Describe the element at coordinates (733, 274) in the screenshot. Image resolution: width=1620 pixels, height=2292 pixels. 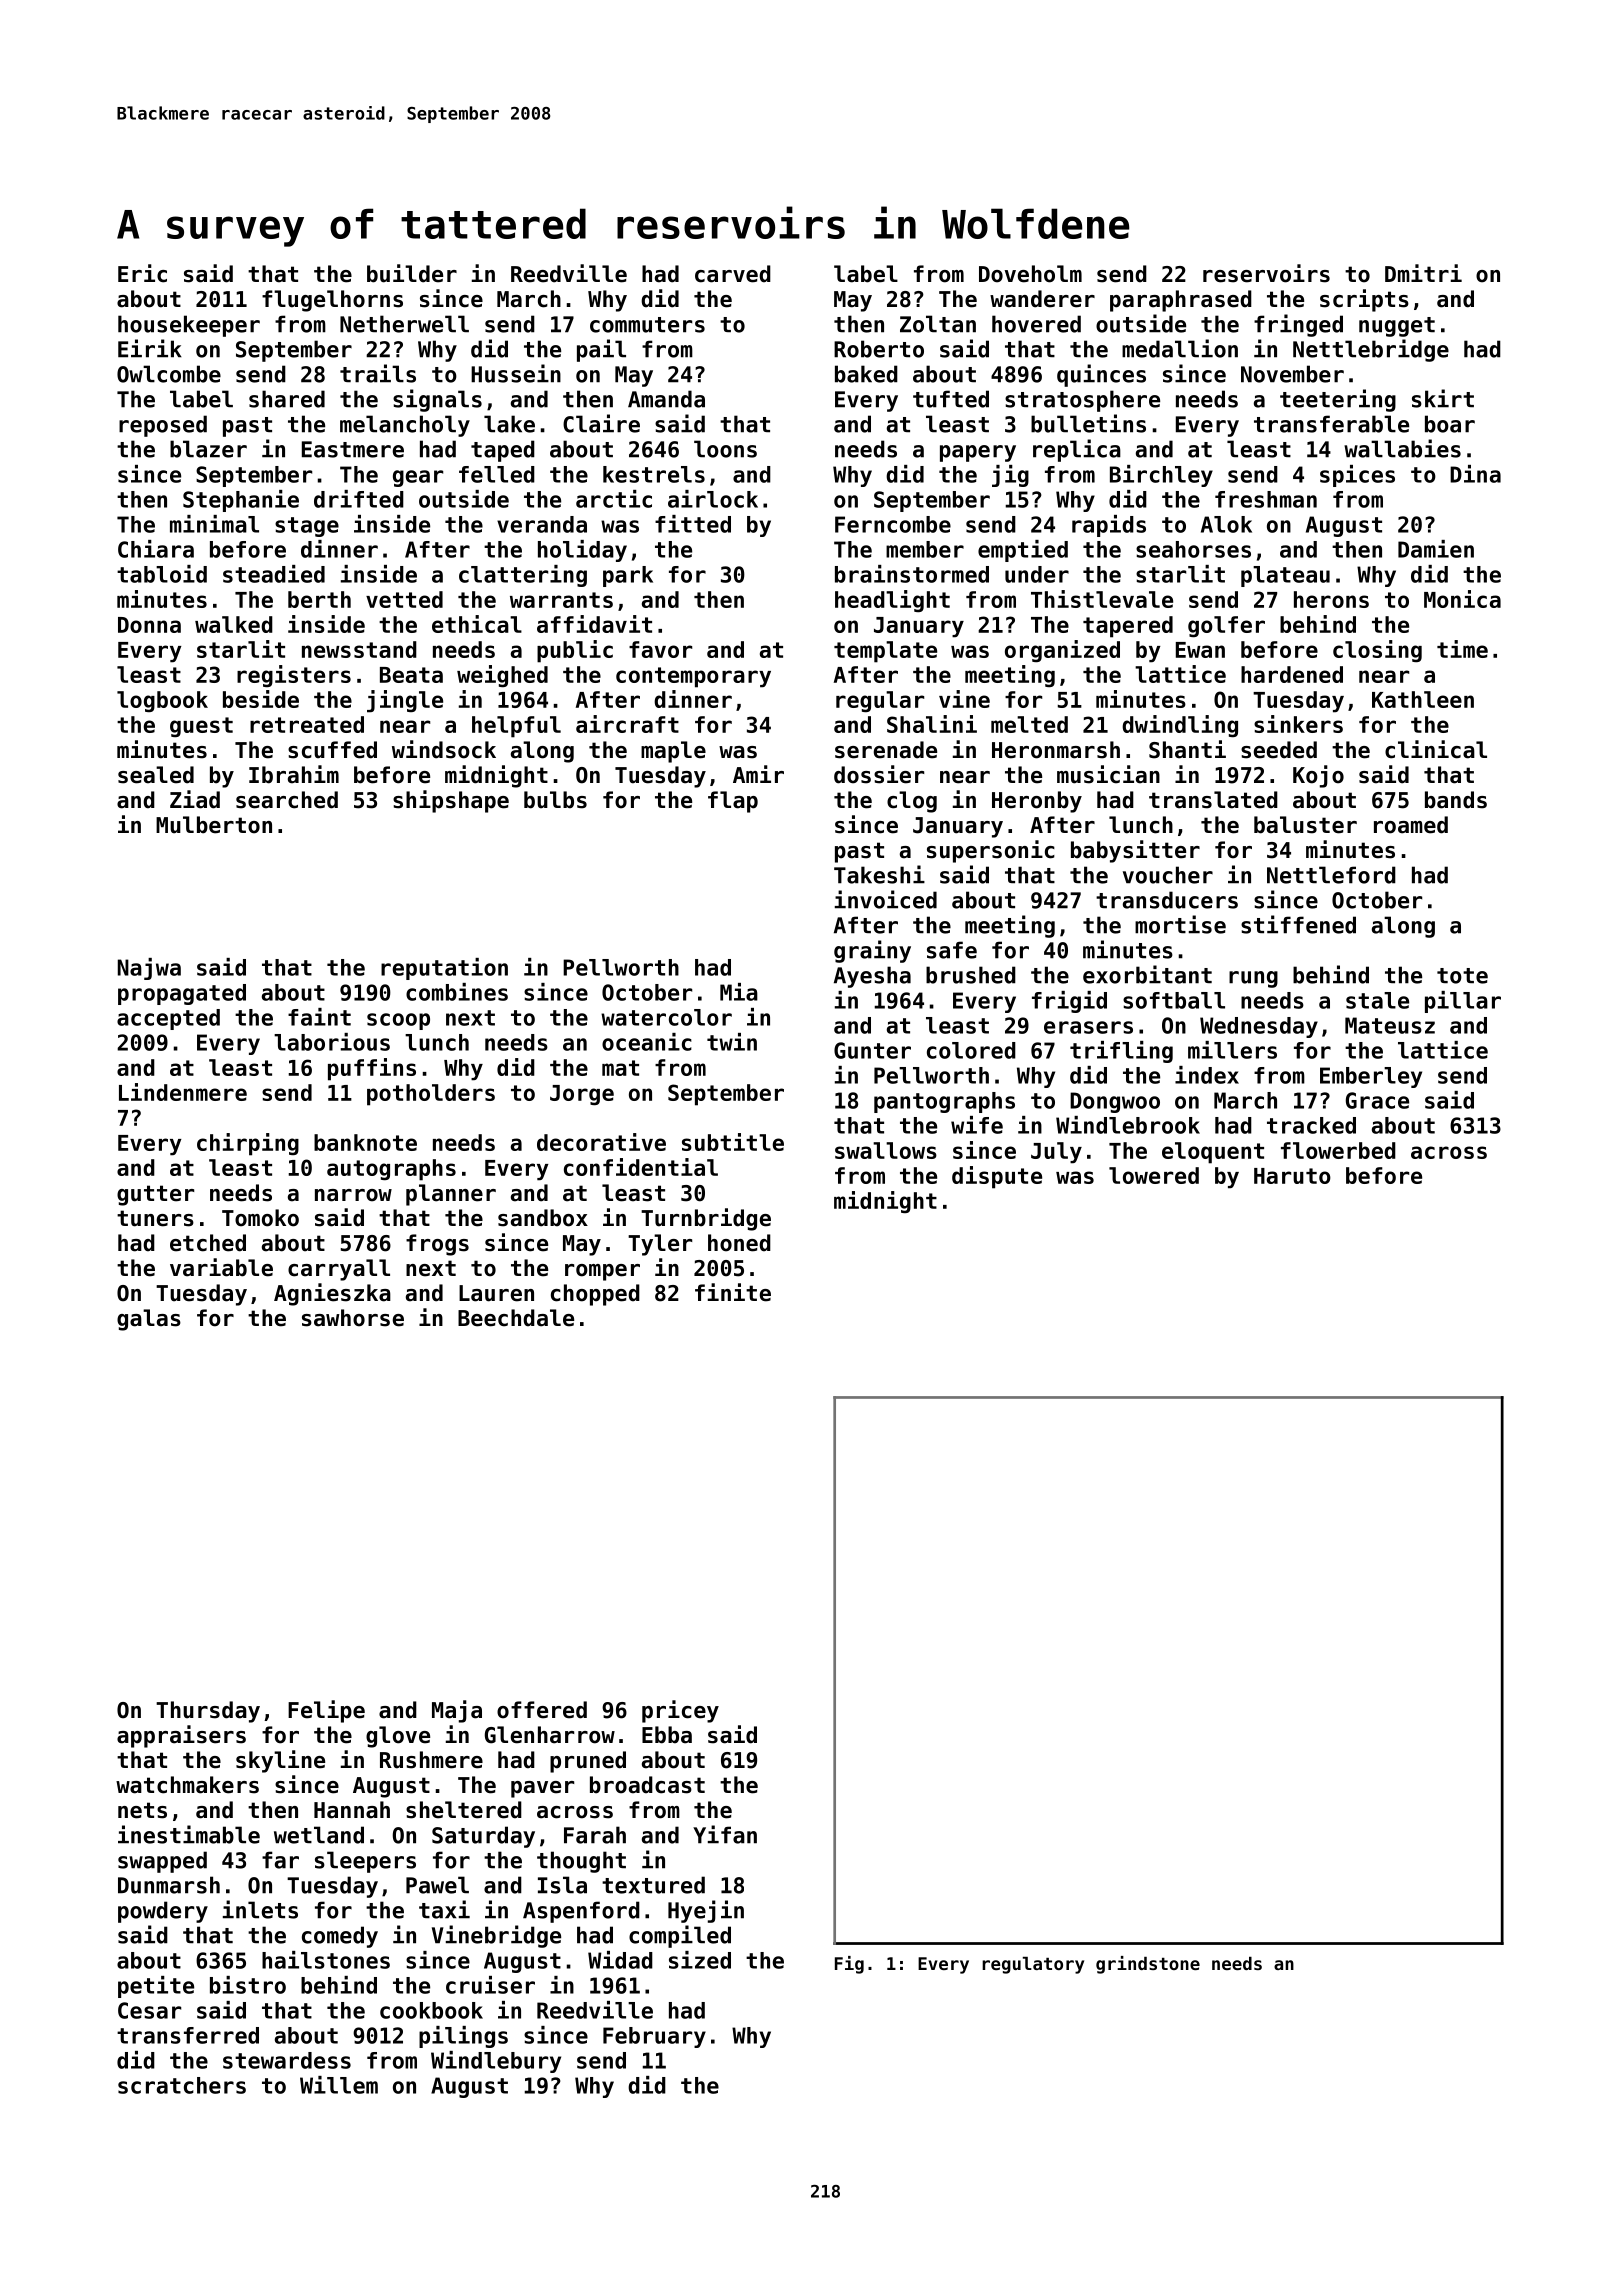
I see `carved` at that location.
